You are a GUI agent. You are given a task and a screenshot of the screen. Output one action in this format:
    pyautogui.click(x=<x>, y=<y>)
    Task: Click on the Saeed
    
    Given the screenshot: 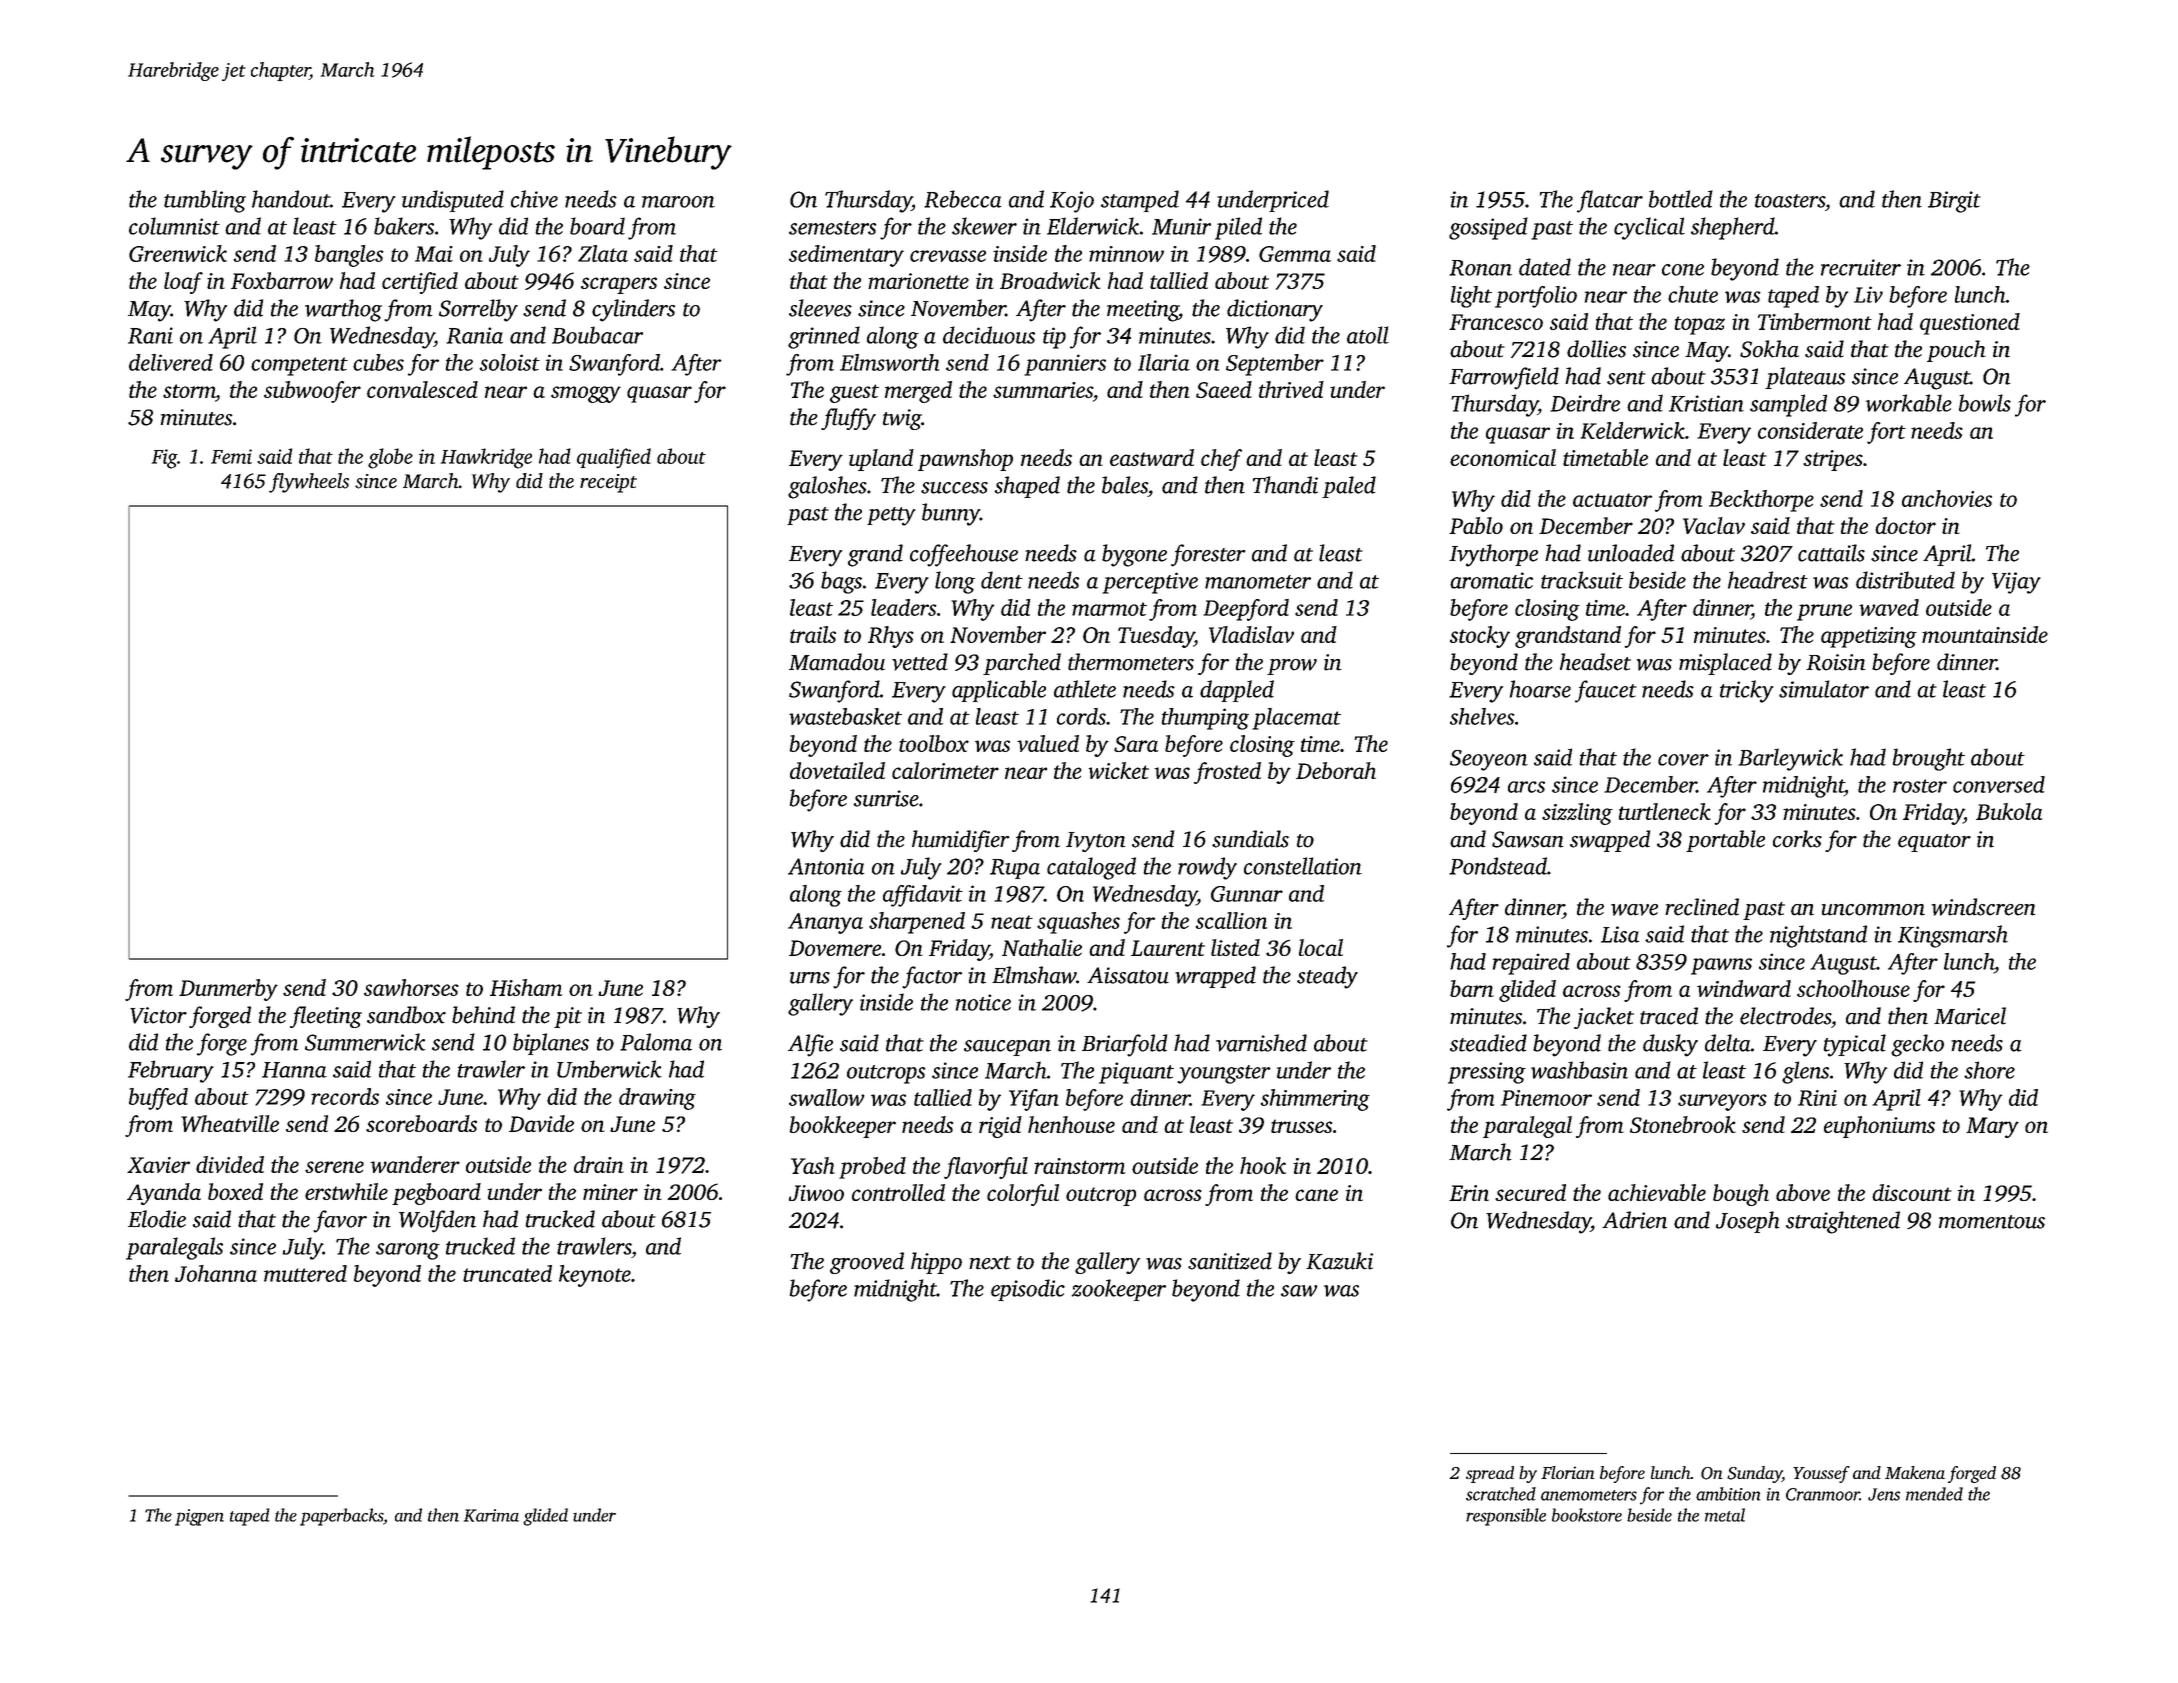 What is the action you would take?
    pyautogui.click(x=1224, y=389)
